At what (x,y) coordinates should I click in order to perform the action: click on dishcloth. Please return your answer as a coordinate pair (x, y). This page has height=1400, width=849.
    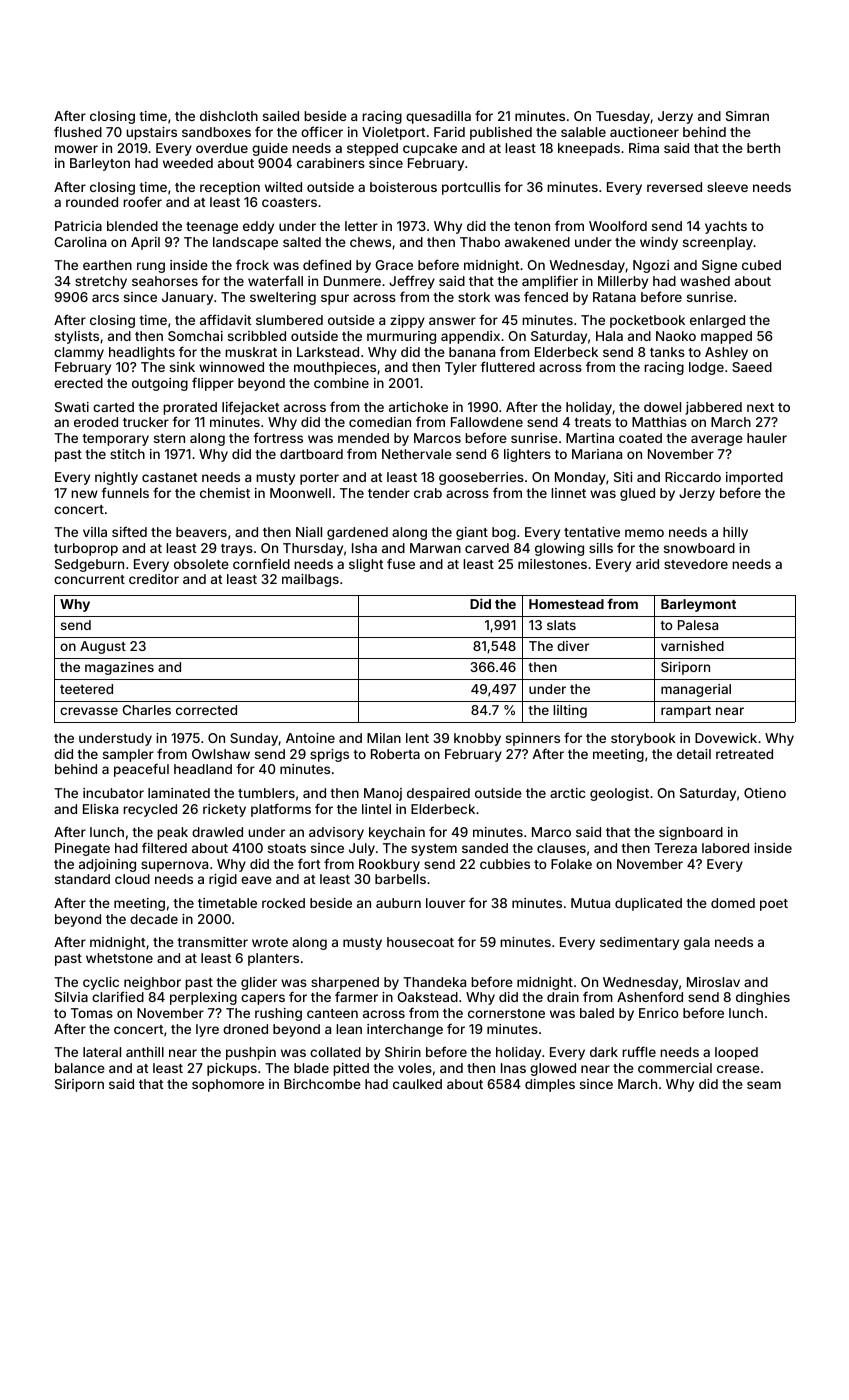
    Looking at the image, I should click on (229, 116).
